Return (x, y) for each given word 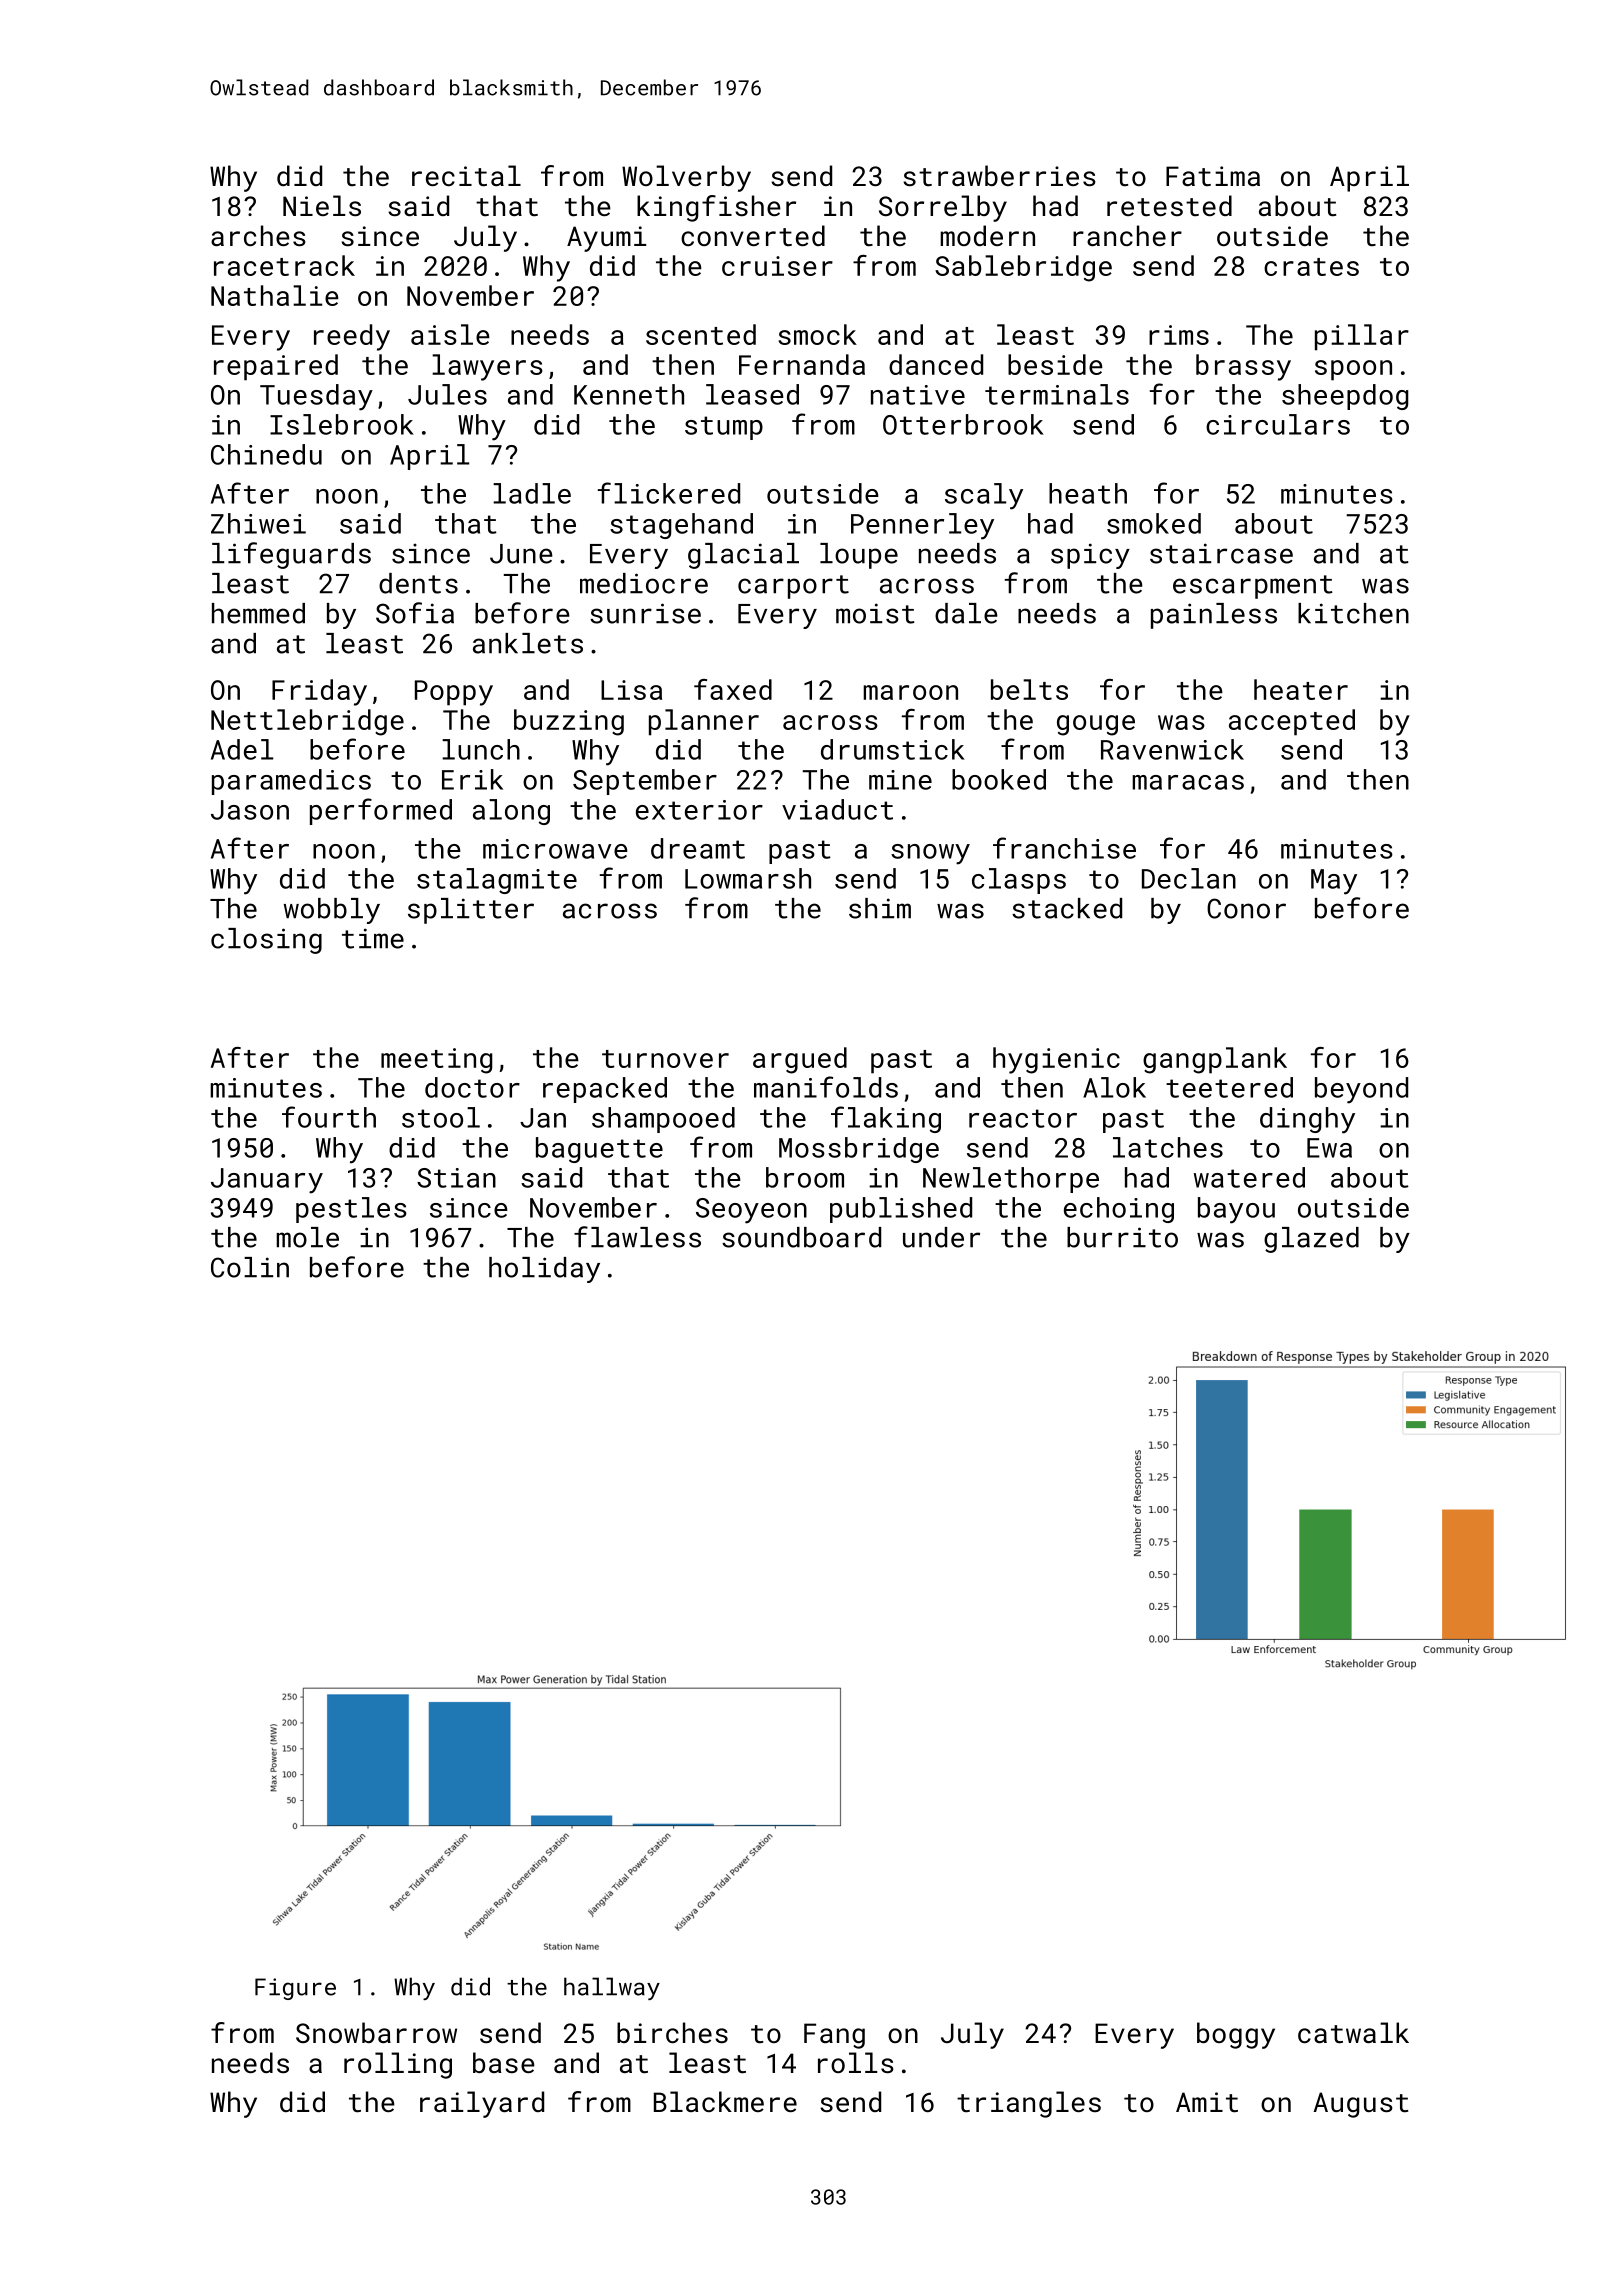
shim (880, 908)
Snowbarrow (376, 2032)
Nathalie (275, 295)
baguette (599, 1150)
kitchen (1353, 613)
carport (793, 587)
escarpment (1253, 587)
